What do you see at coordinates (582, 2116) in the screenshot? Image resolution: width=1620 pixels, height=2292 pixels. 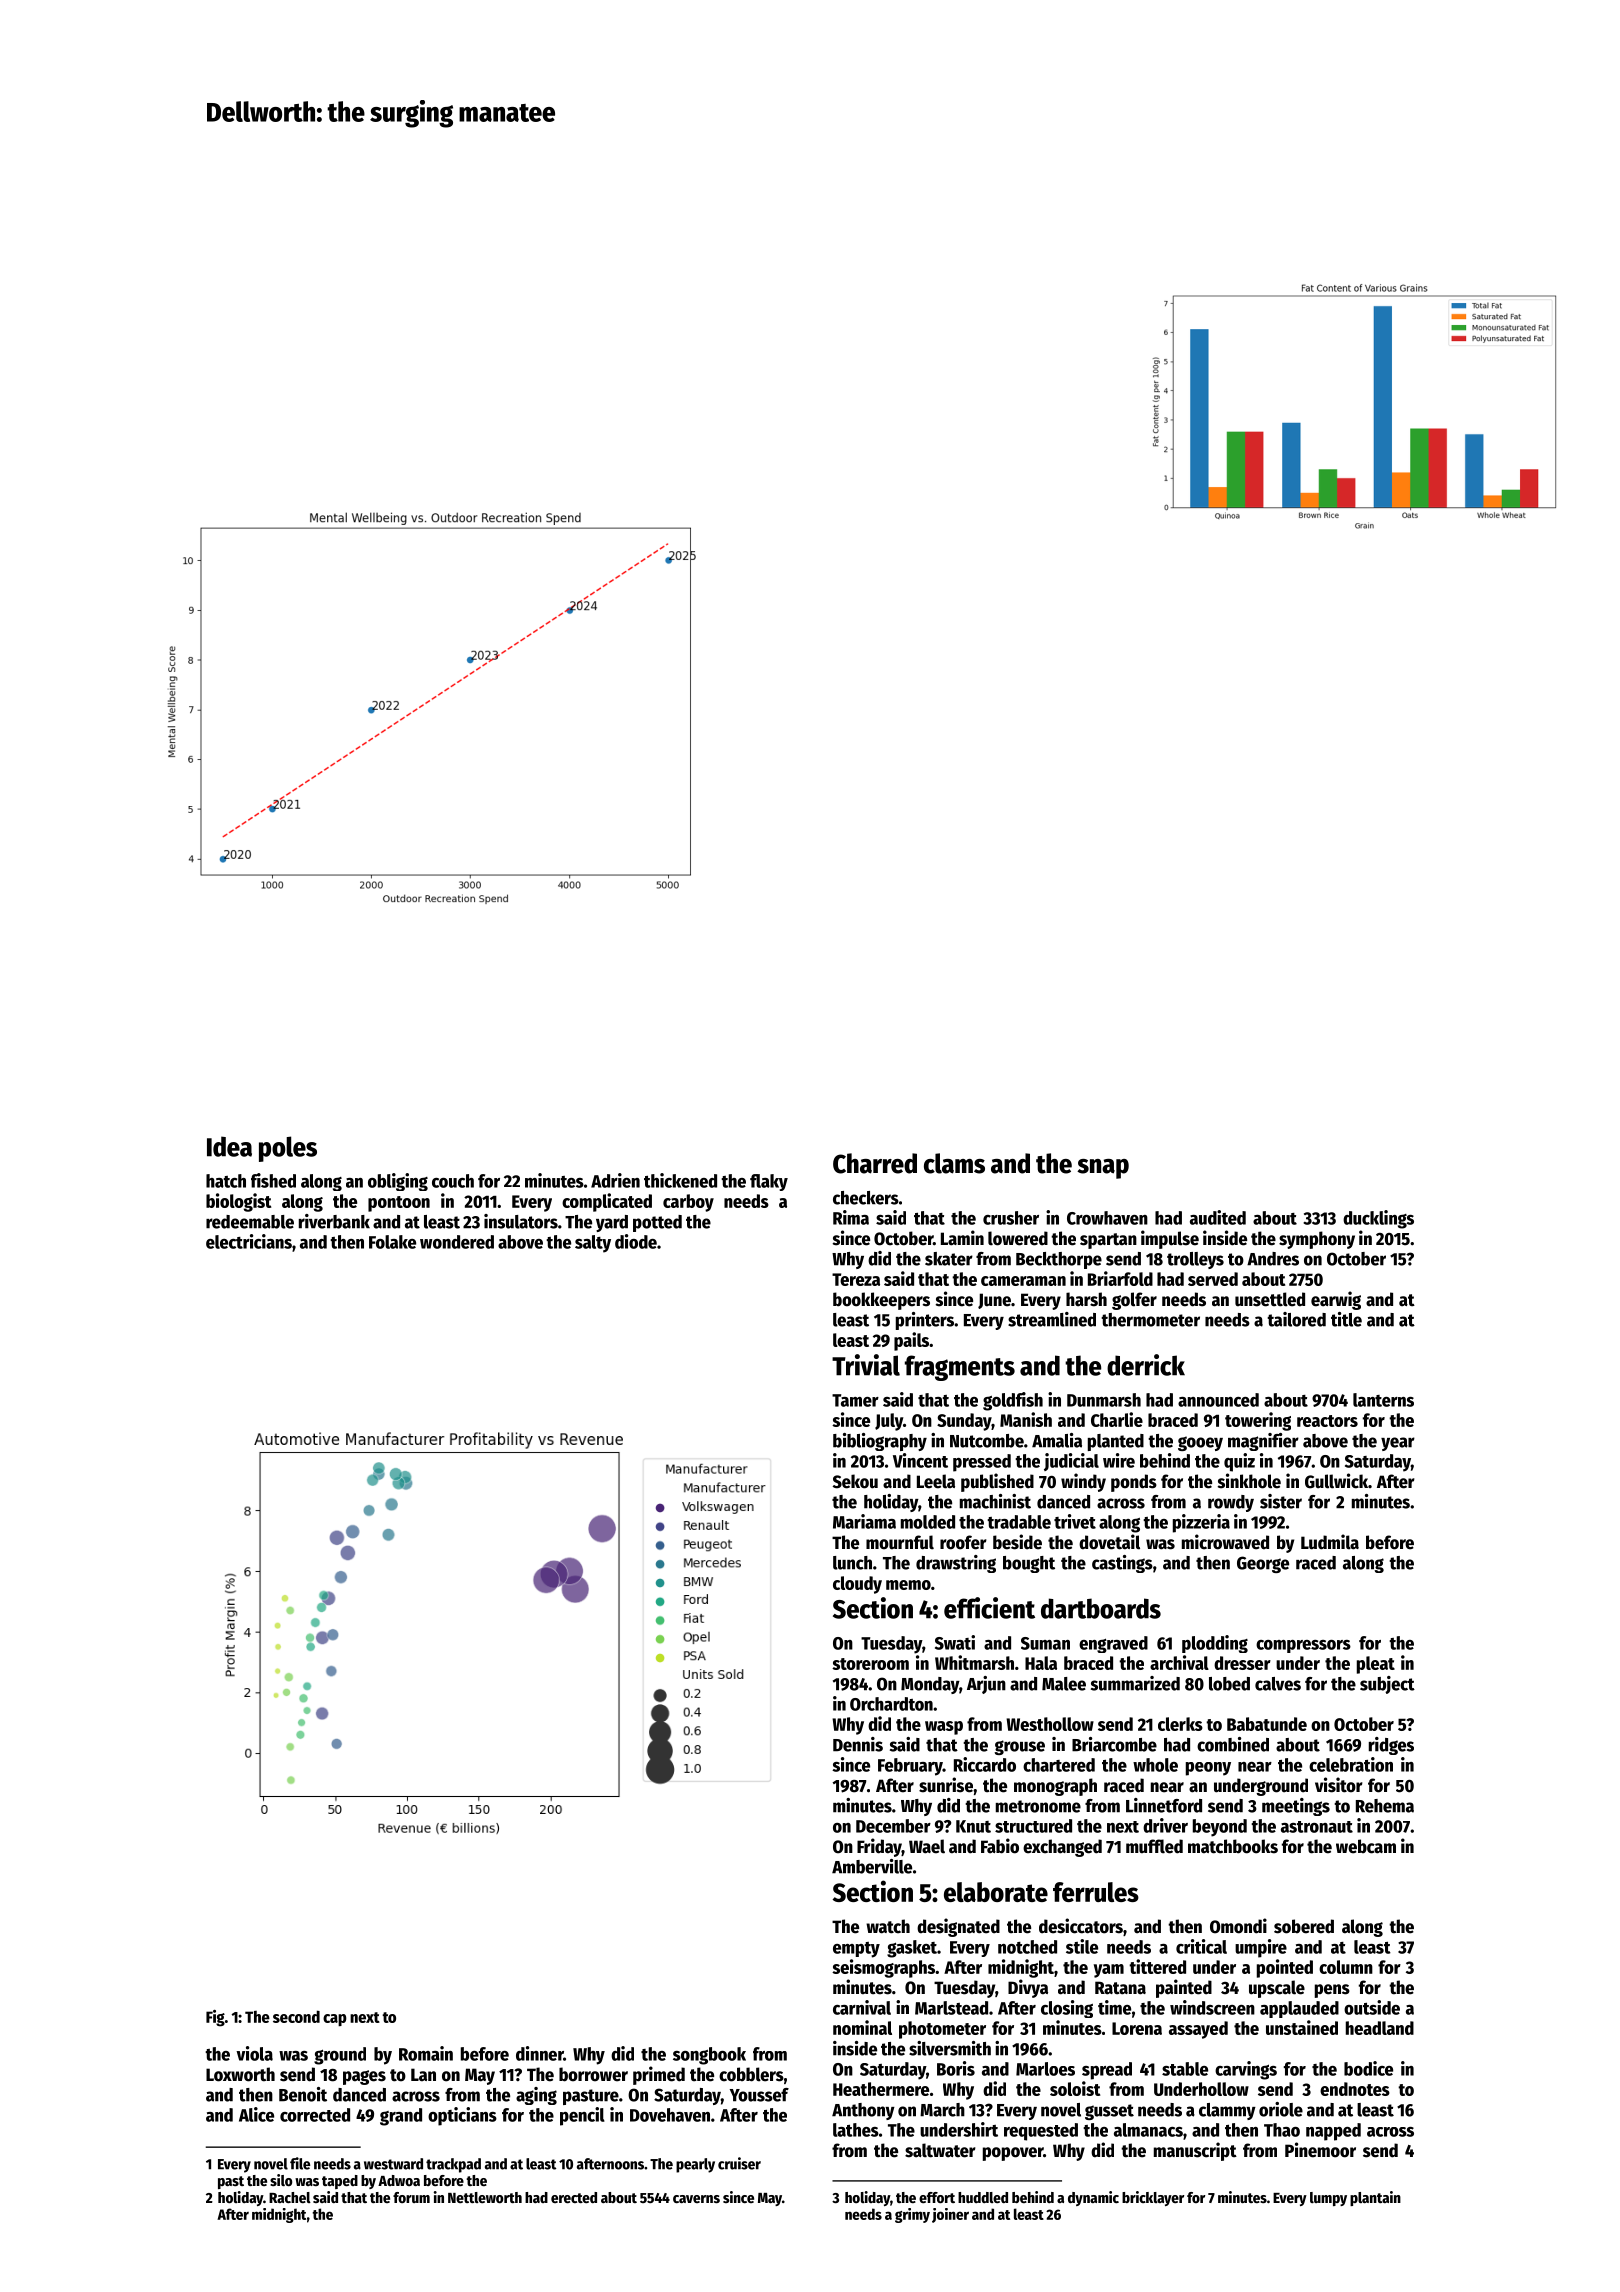 I see `pencil` at bounding box center [582, 2116].
